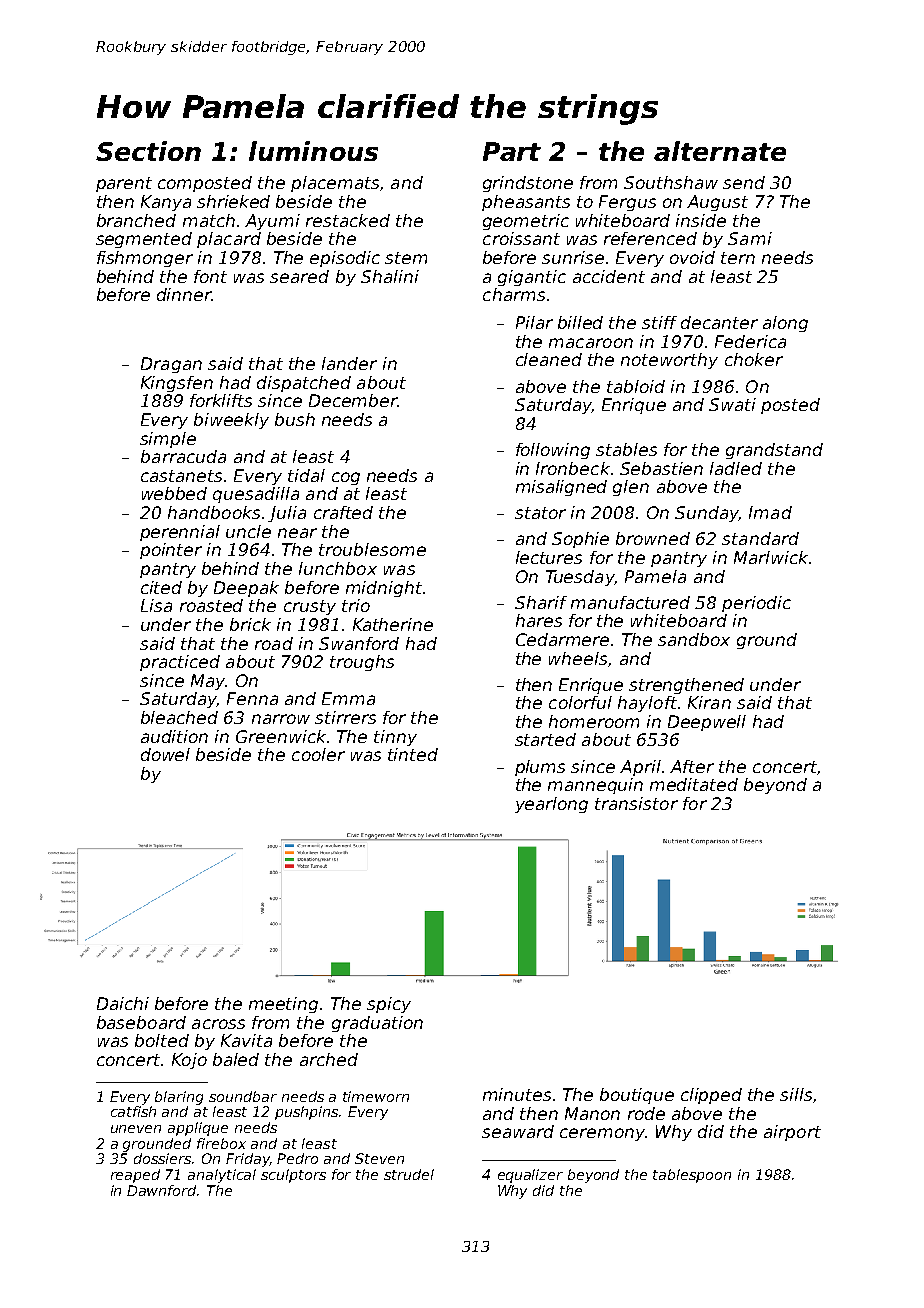  Describe the element at coordinates (595, 786) in the screenshot. I see `mannequin` at that location.
